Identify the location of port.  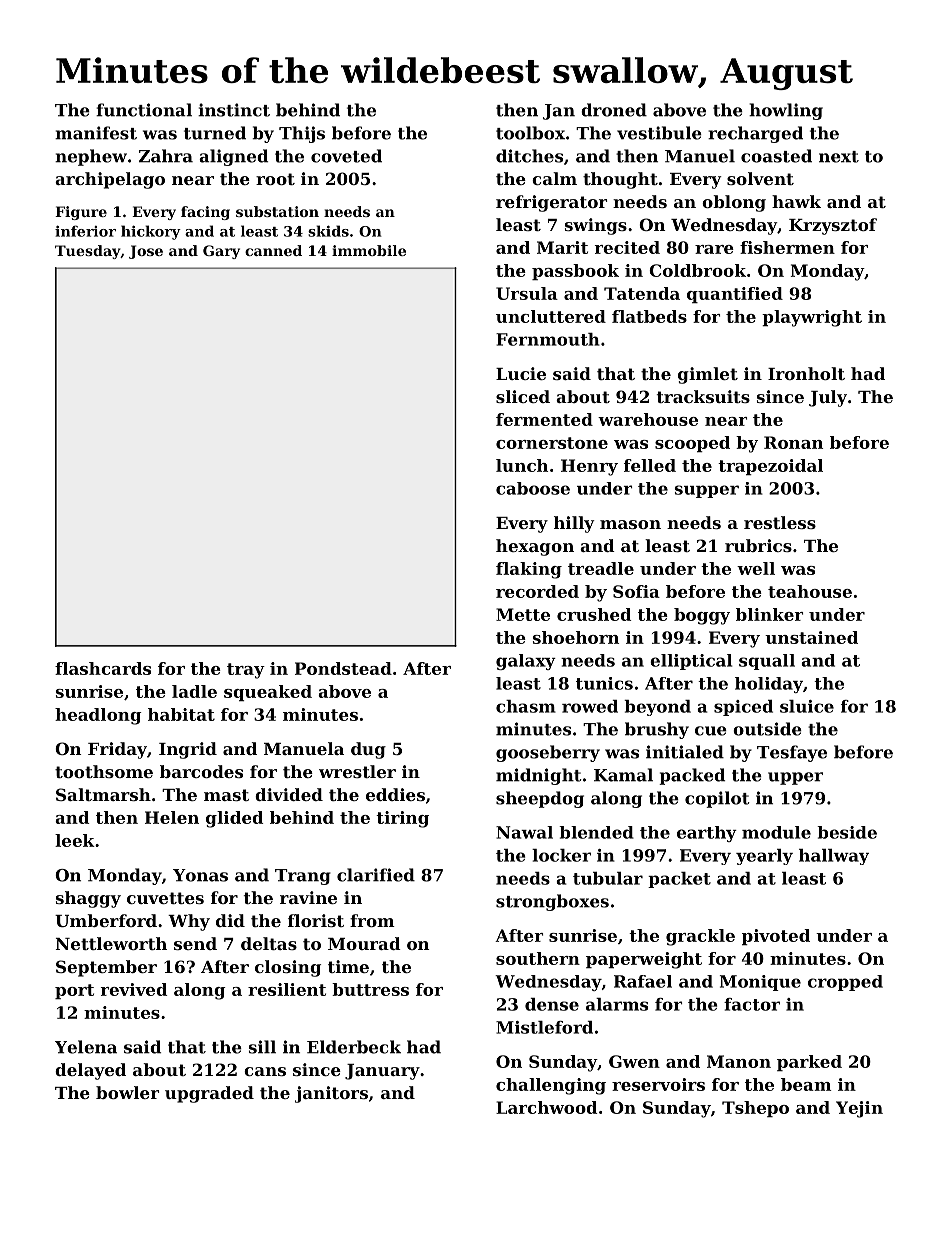
(74, 991).
